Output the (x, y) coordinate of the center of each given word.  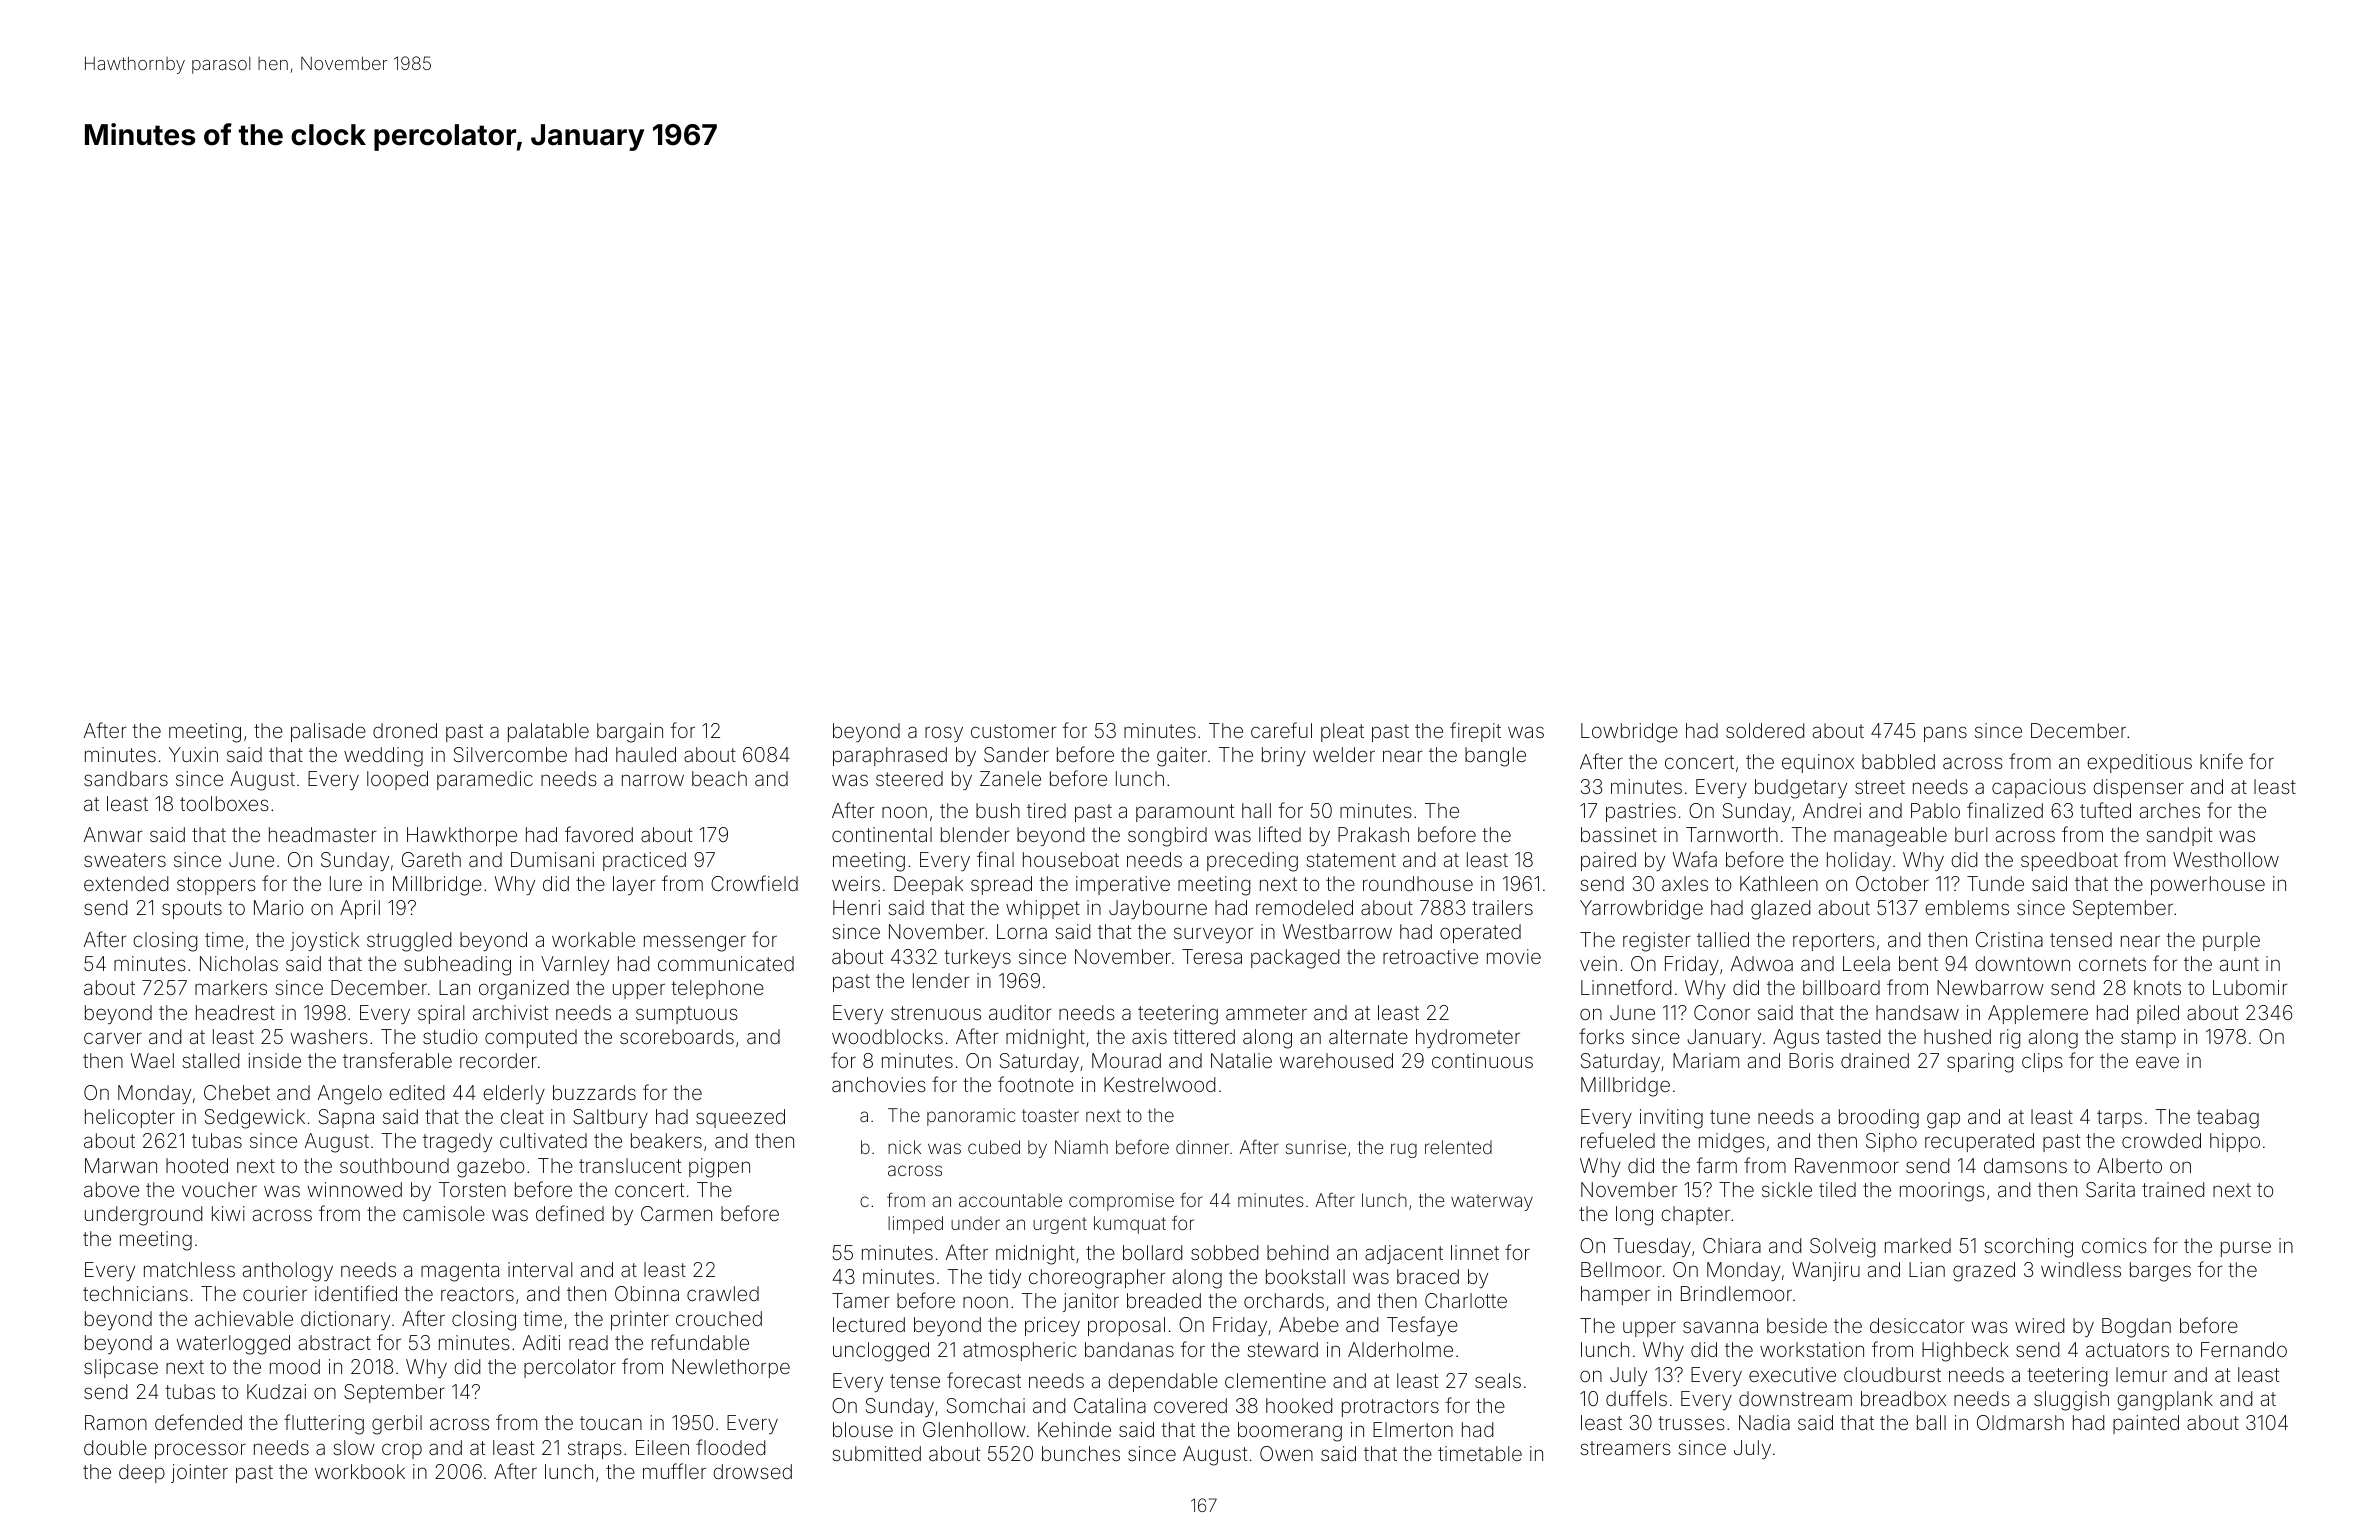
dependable (1163, 1382)
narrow (653, 780)
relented (1458, 1147)
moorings (1942, 1192)
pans (1945, 734)
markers (231, 987)
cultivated (543, 1140)
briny (1284, 756)
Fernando (2244, 1349)
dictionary (345, 1320)
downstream (1795, 1398)
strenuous (936, 1013)
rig (2010, 1039)
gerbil (397, 1425)
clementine (1275, 1380)
